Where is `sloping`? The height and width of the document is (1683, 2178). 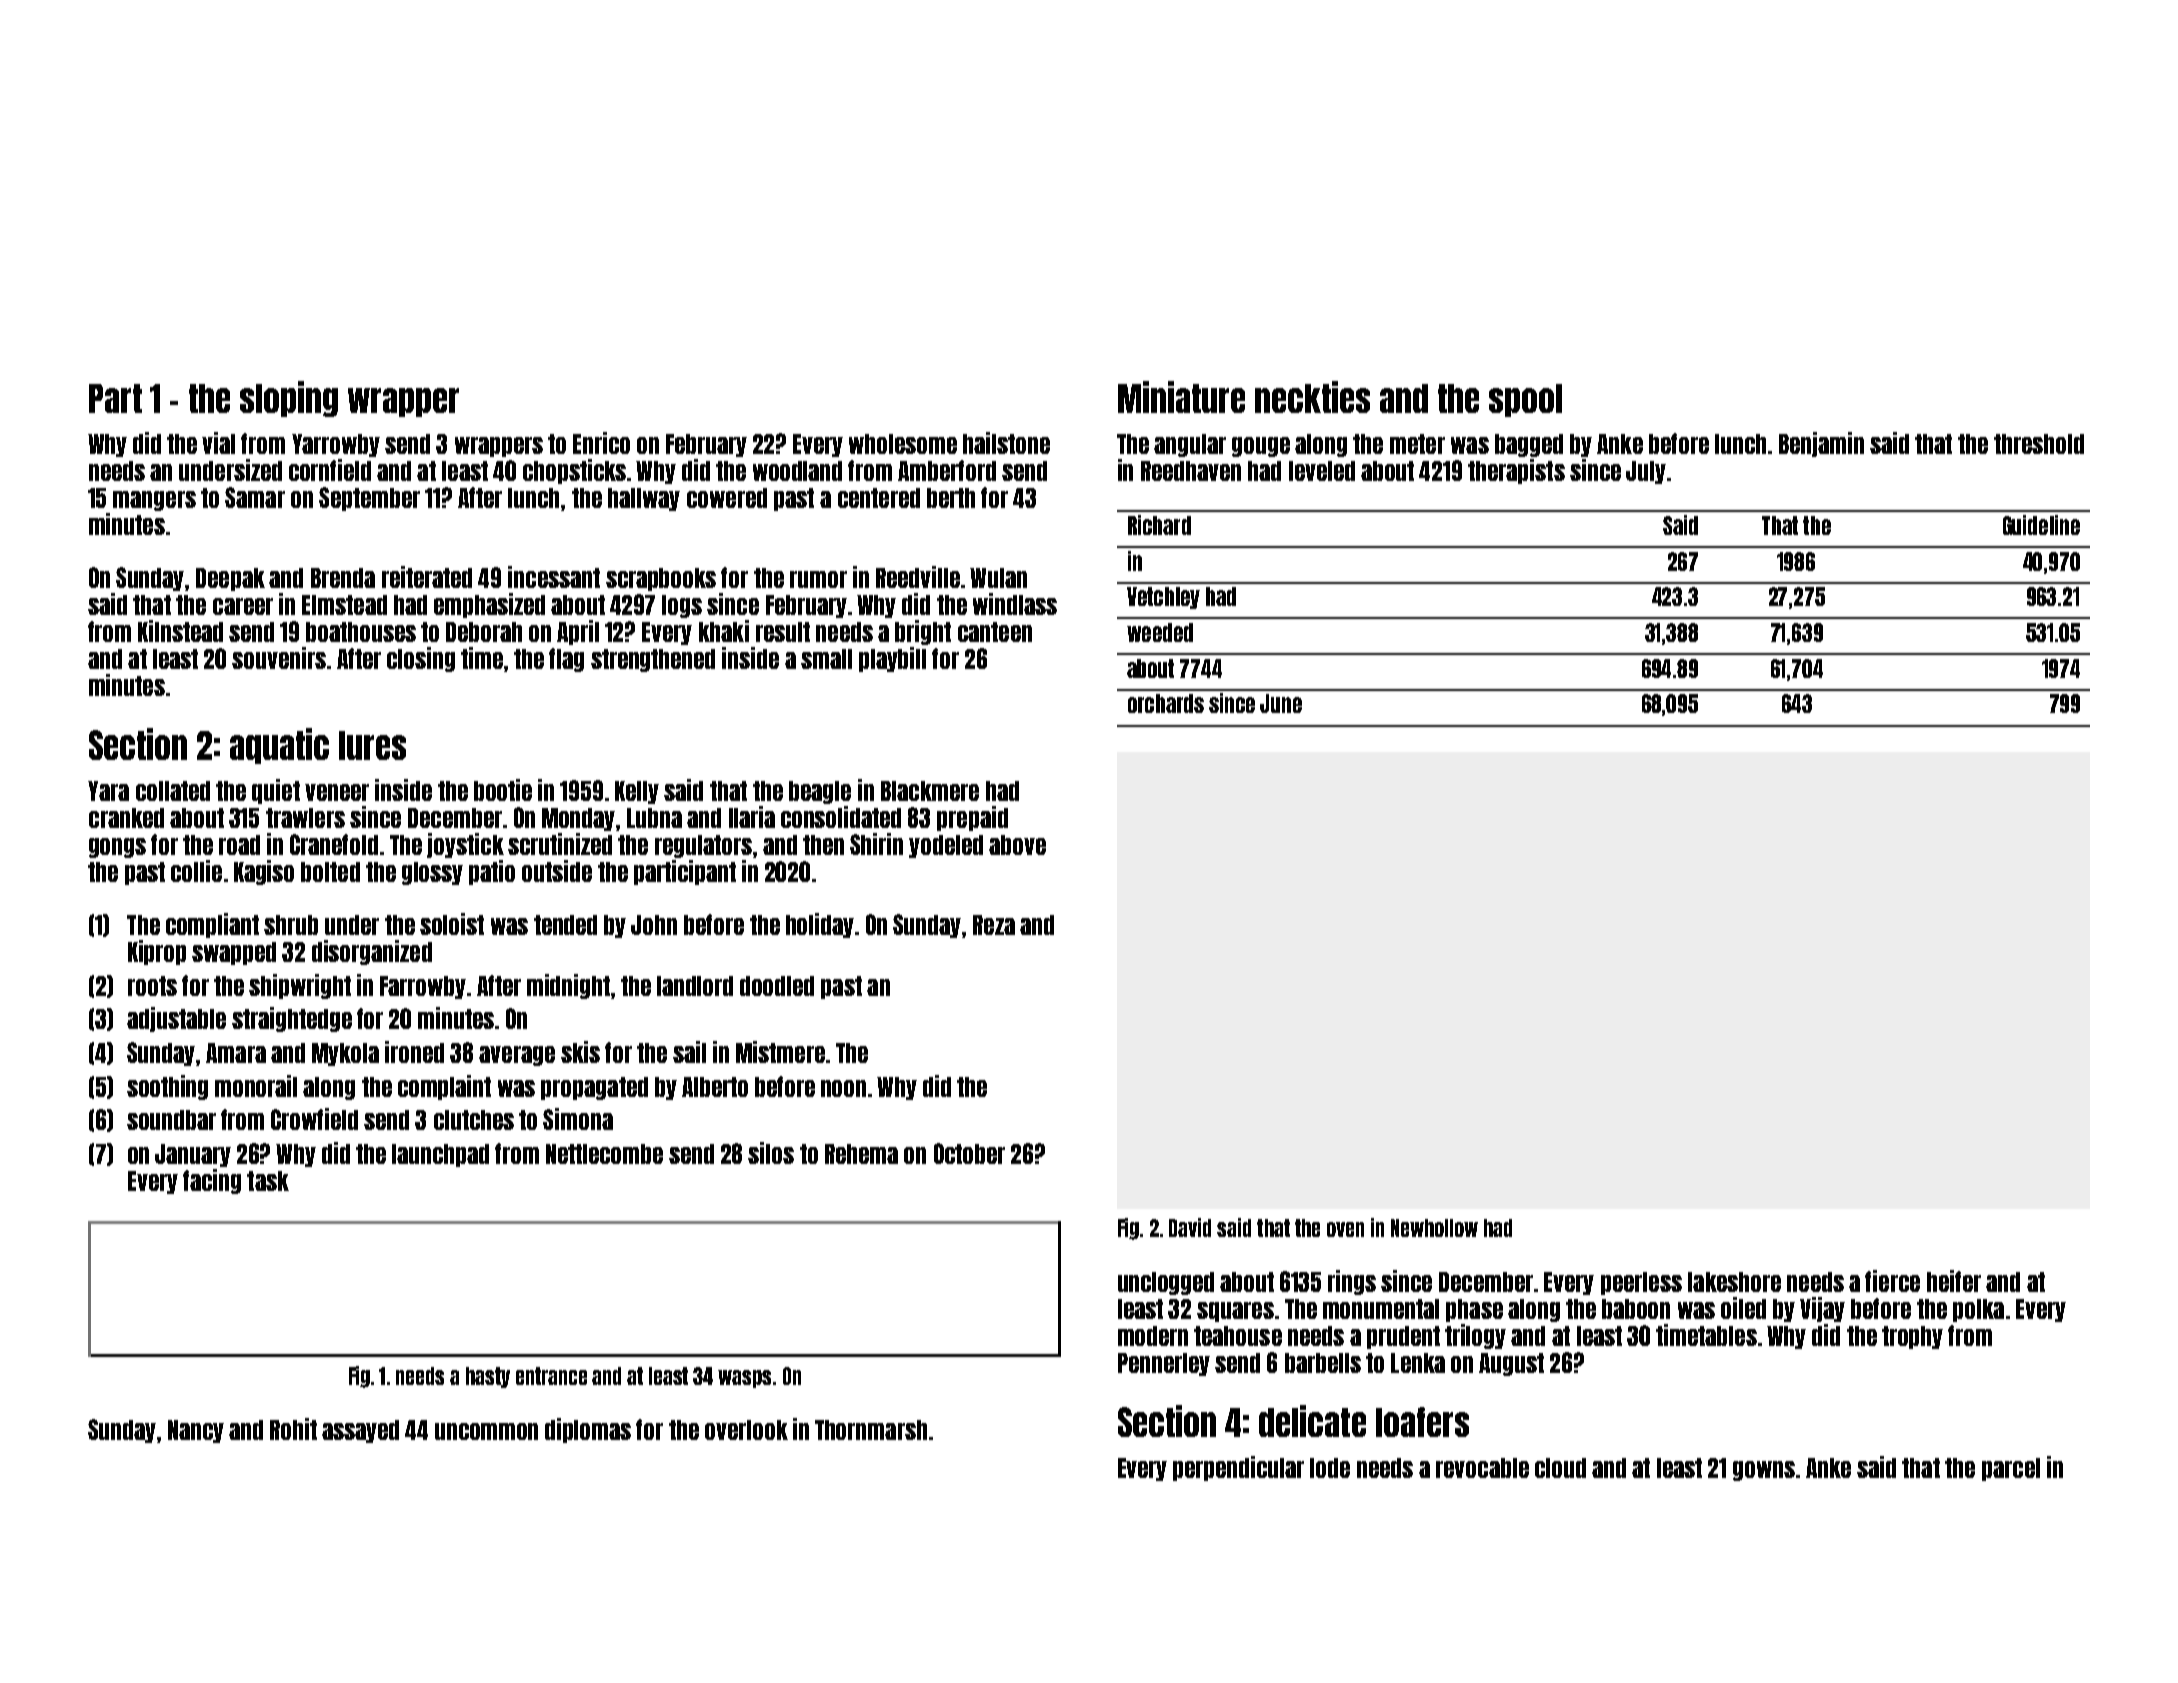
sloping is located at coordinates (289, 399).
